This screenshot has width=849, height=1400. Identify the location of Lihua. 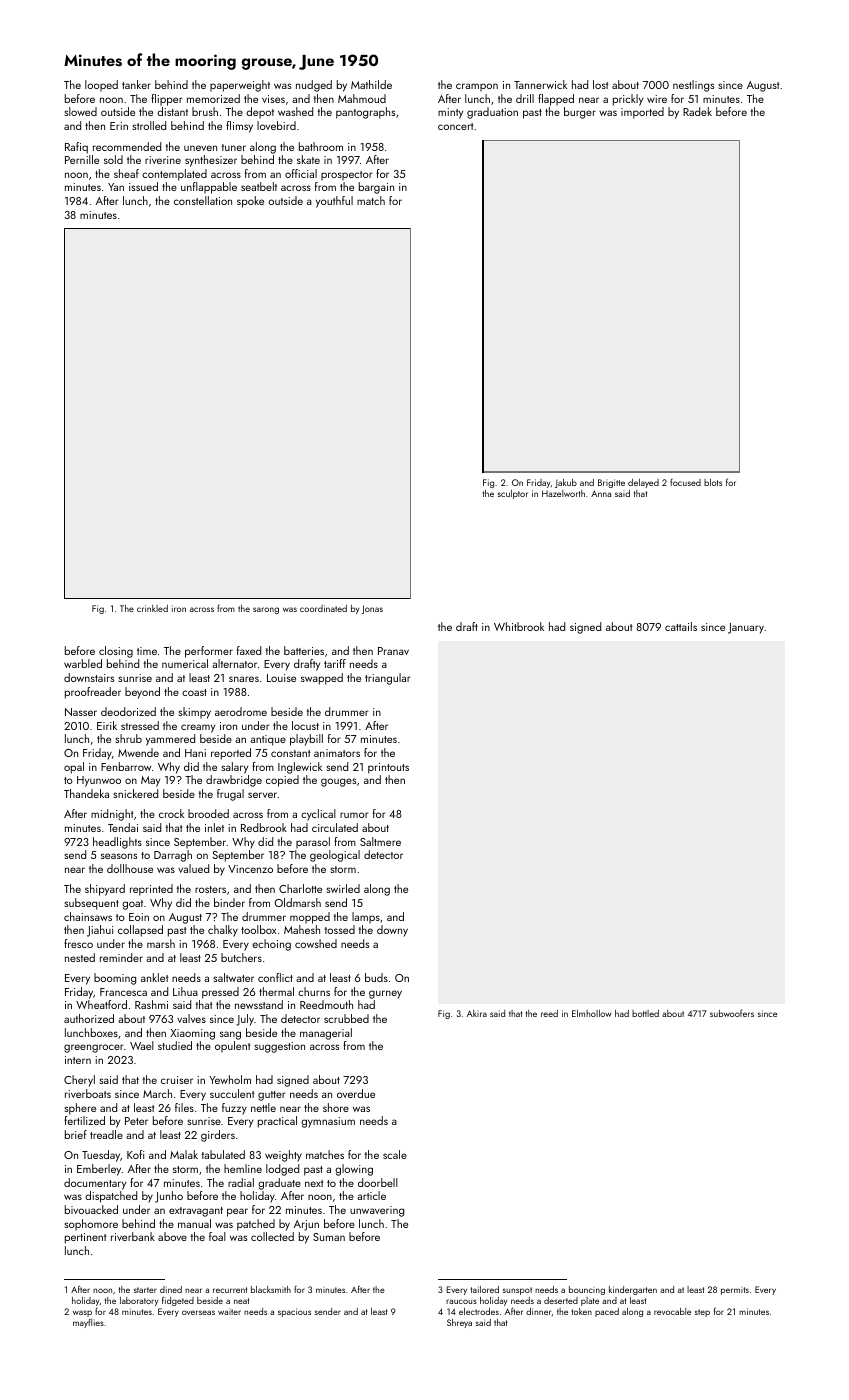
(185, 991).
